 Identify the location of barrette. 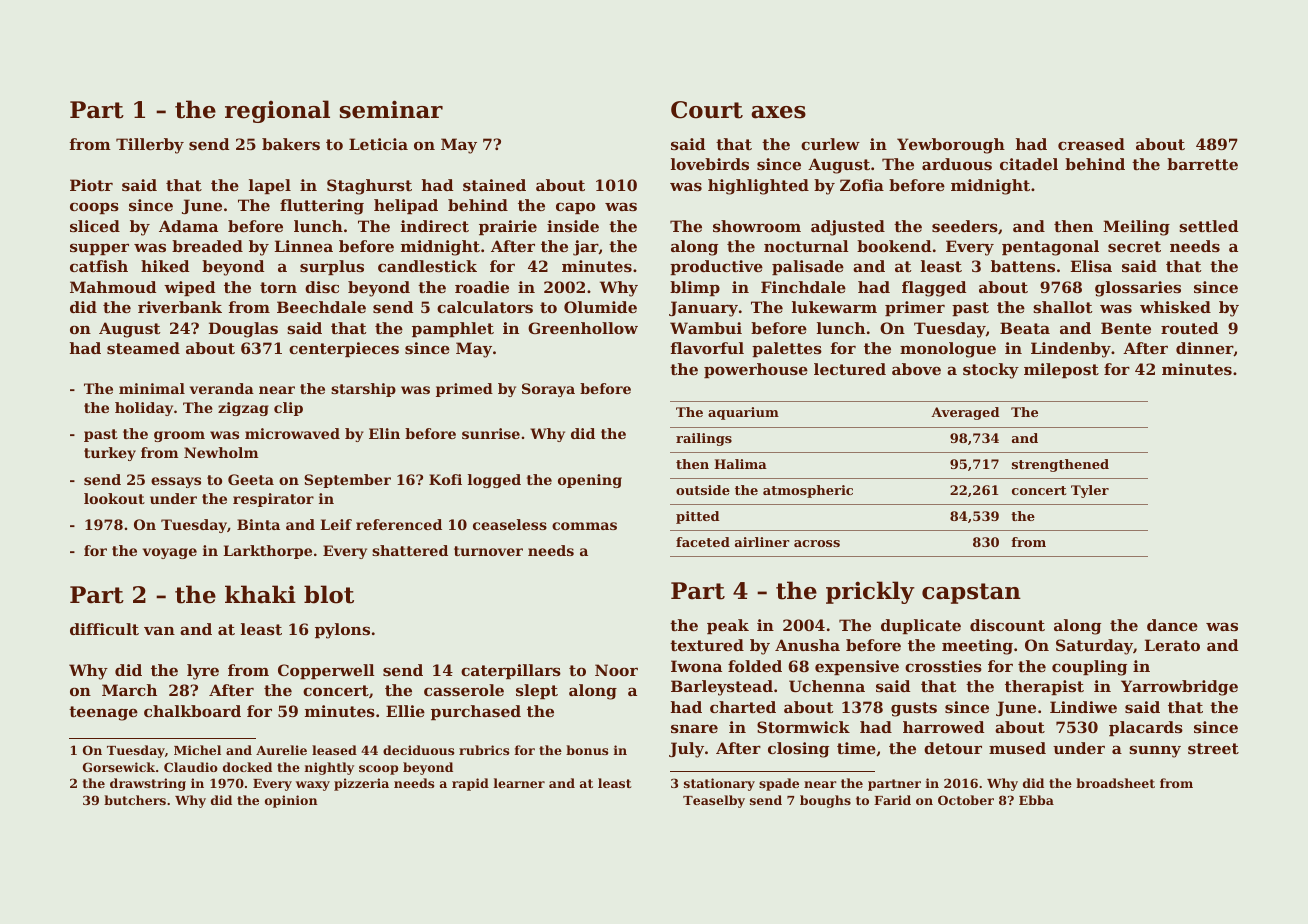
(1202, 164).
